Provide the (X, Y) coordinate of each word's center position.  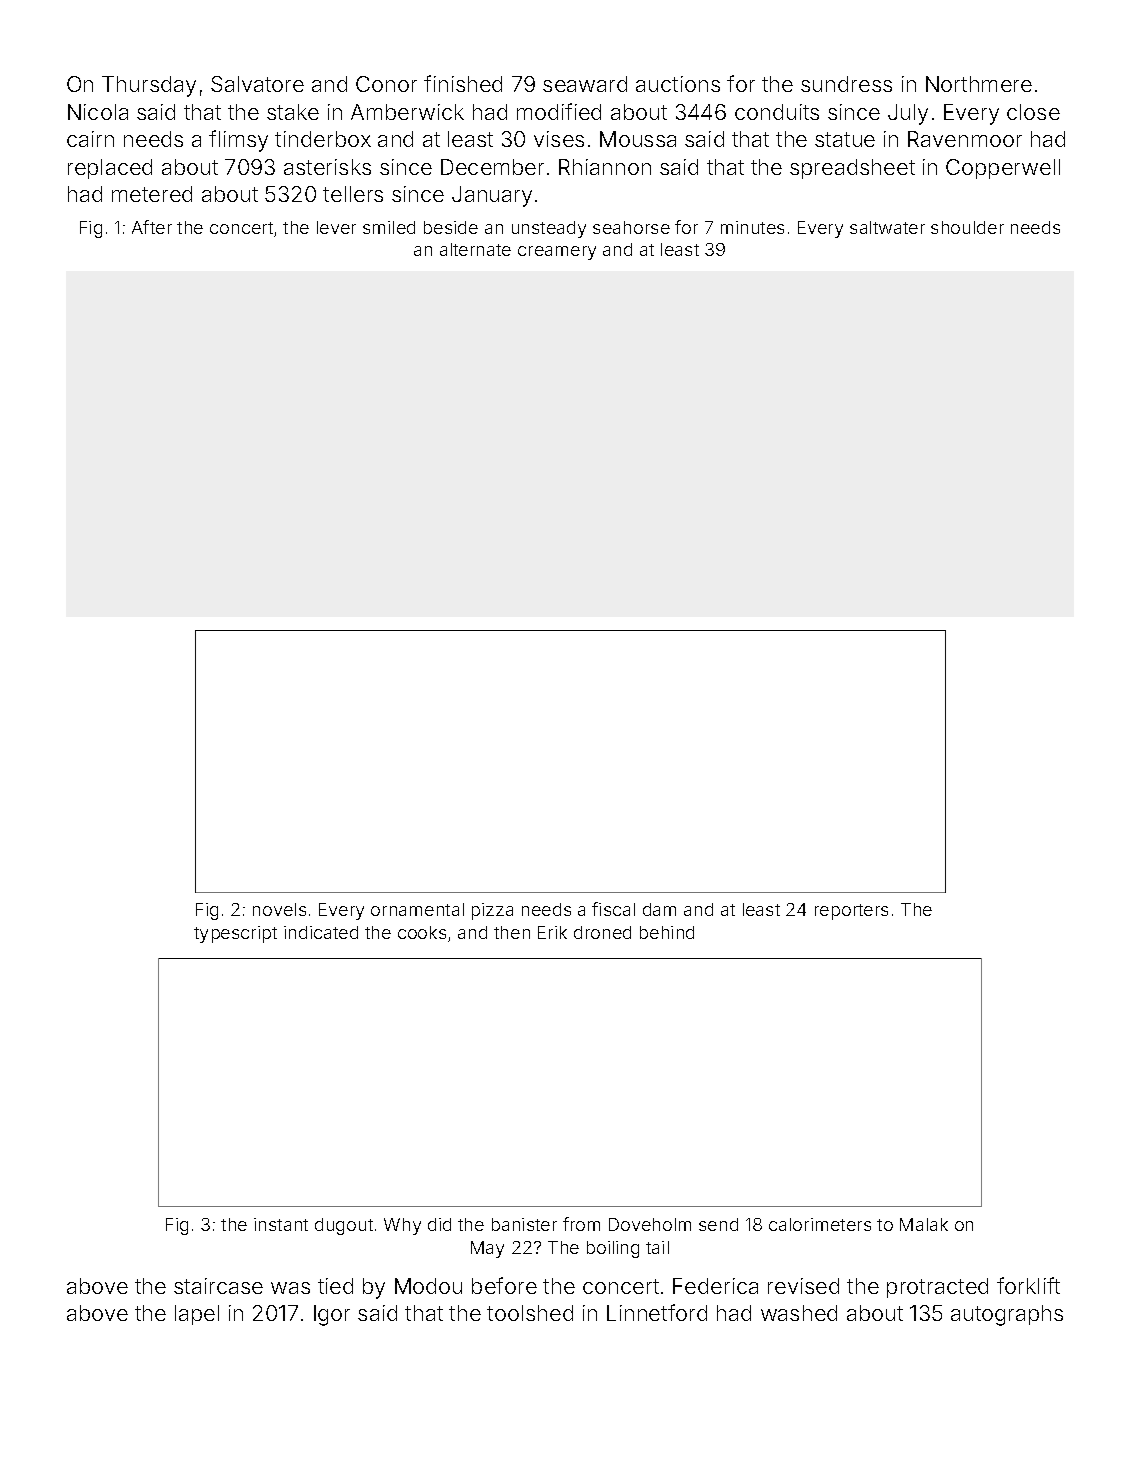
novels (279, 909)
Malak (924, 1224)
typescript (235, 934)
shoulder (967, 227)
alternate (475, 249)
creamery (557, 253)
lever (336, 227)
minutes (752, 227)
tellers (353, 194)
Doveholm (650, 1224)
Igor (332, 1315)
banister (524, 1224)
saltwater (887, 227)
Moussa (638, 139)
